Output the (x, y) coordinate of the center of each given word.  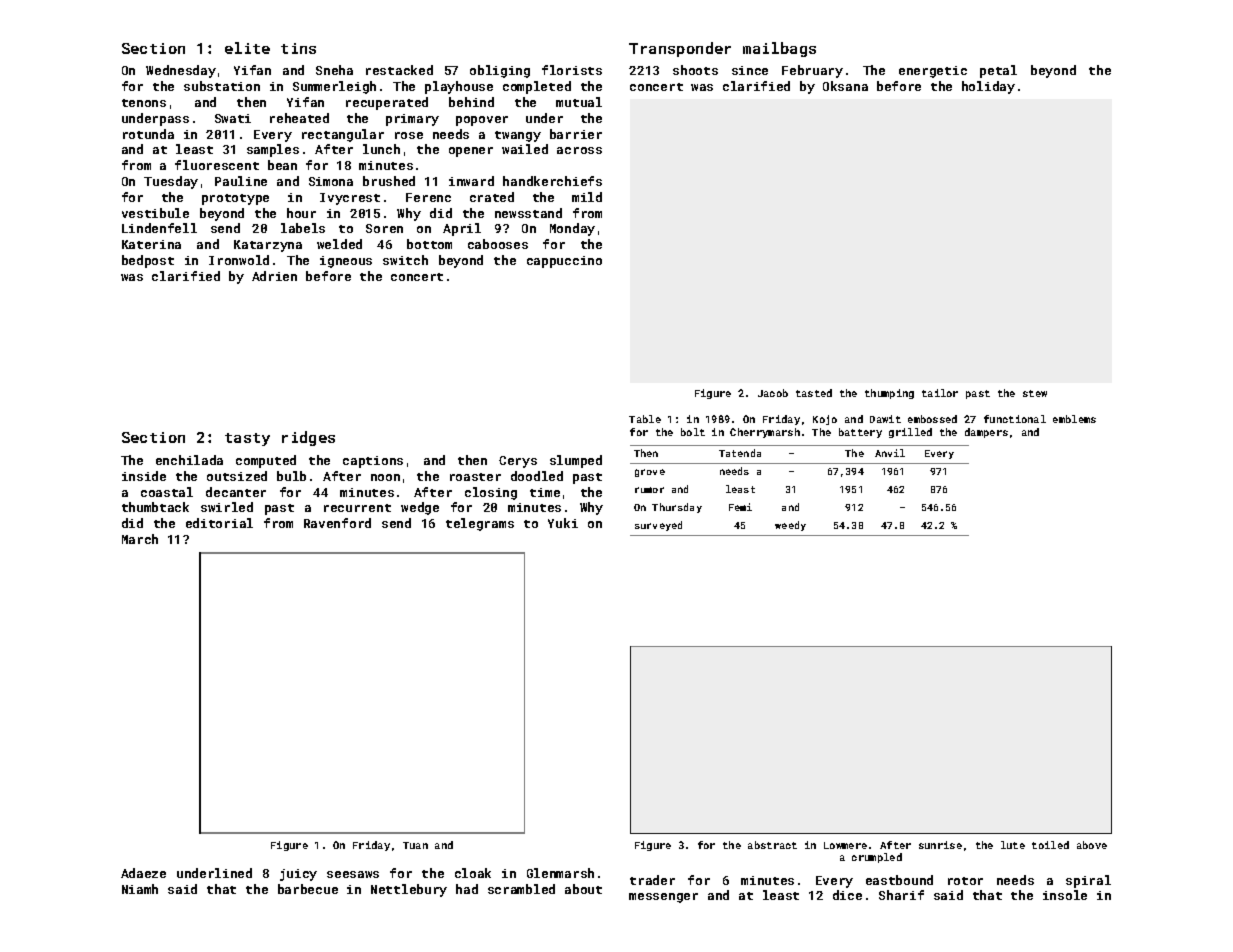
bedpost (148, 261)
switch (405, 260)
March (140, 539)
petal (998, 71)
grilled (910, 433)
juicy (298, 875)
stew (1035, 393)
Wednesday (181, 71)
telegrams (480, 524)
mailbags (779, 49)
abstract (772, 845)
